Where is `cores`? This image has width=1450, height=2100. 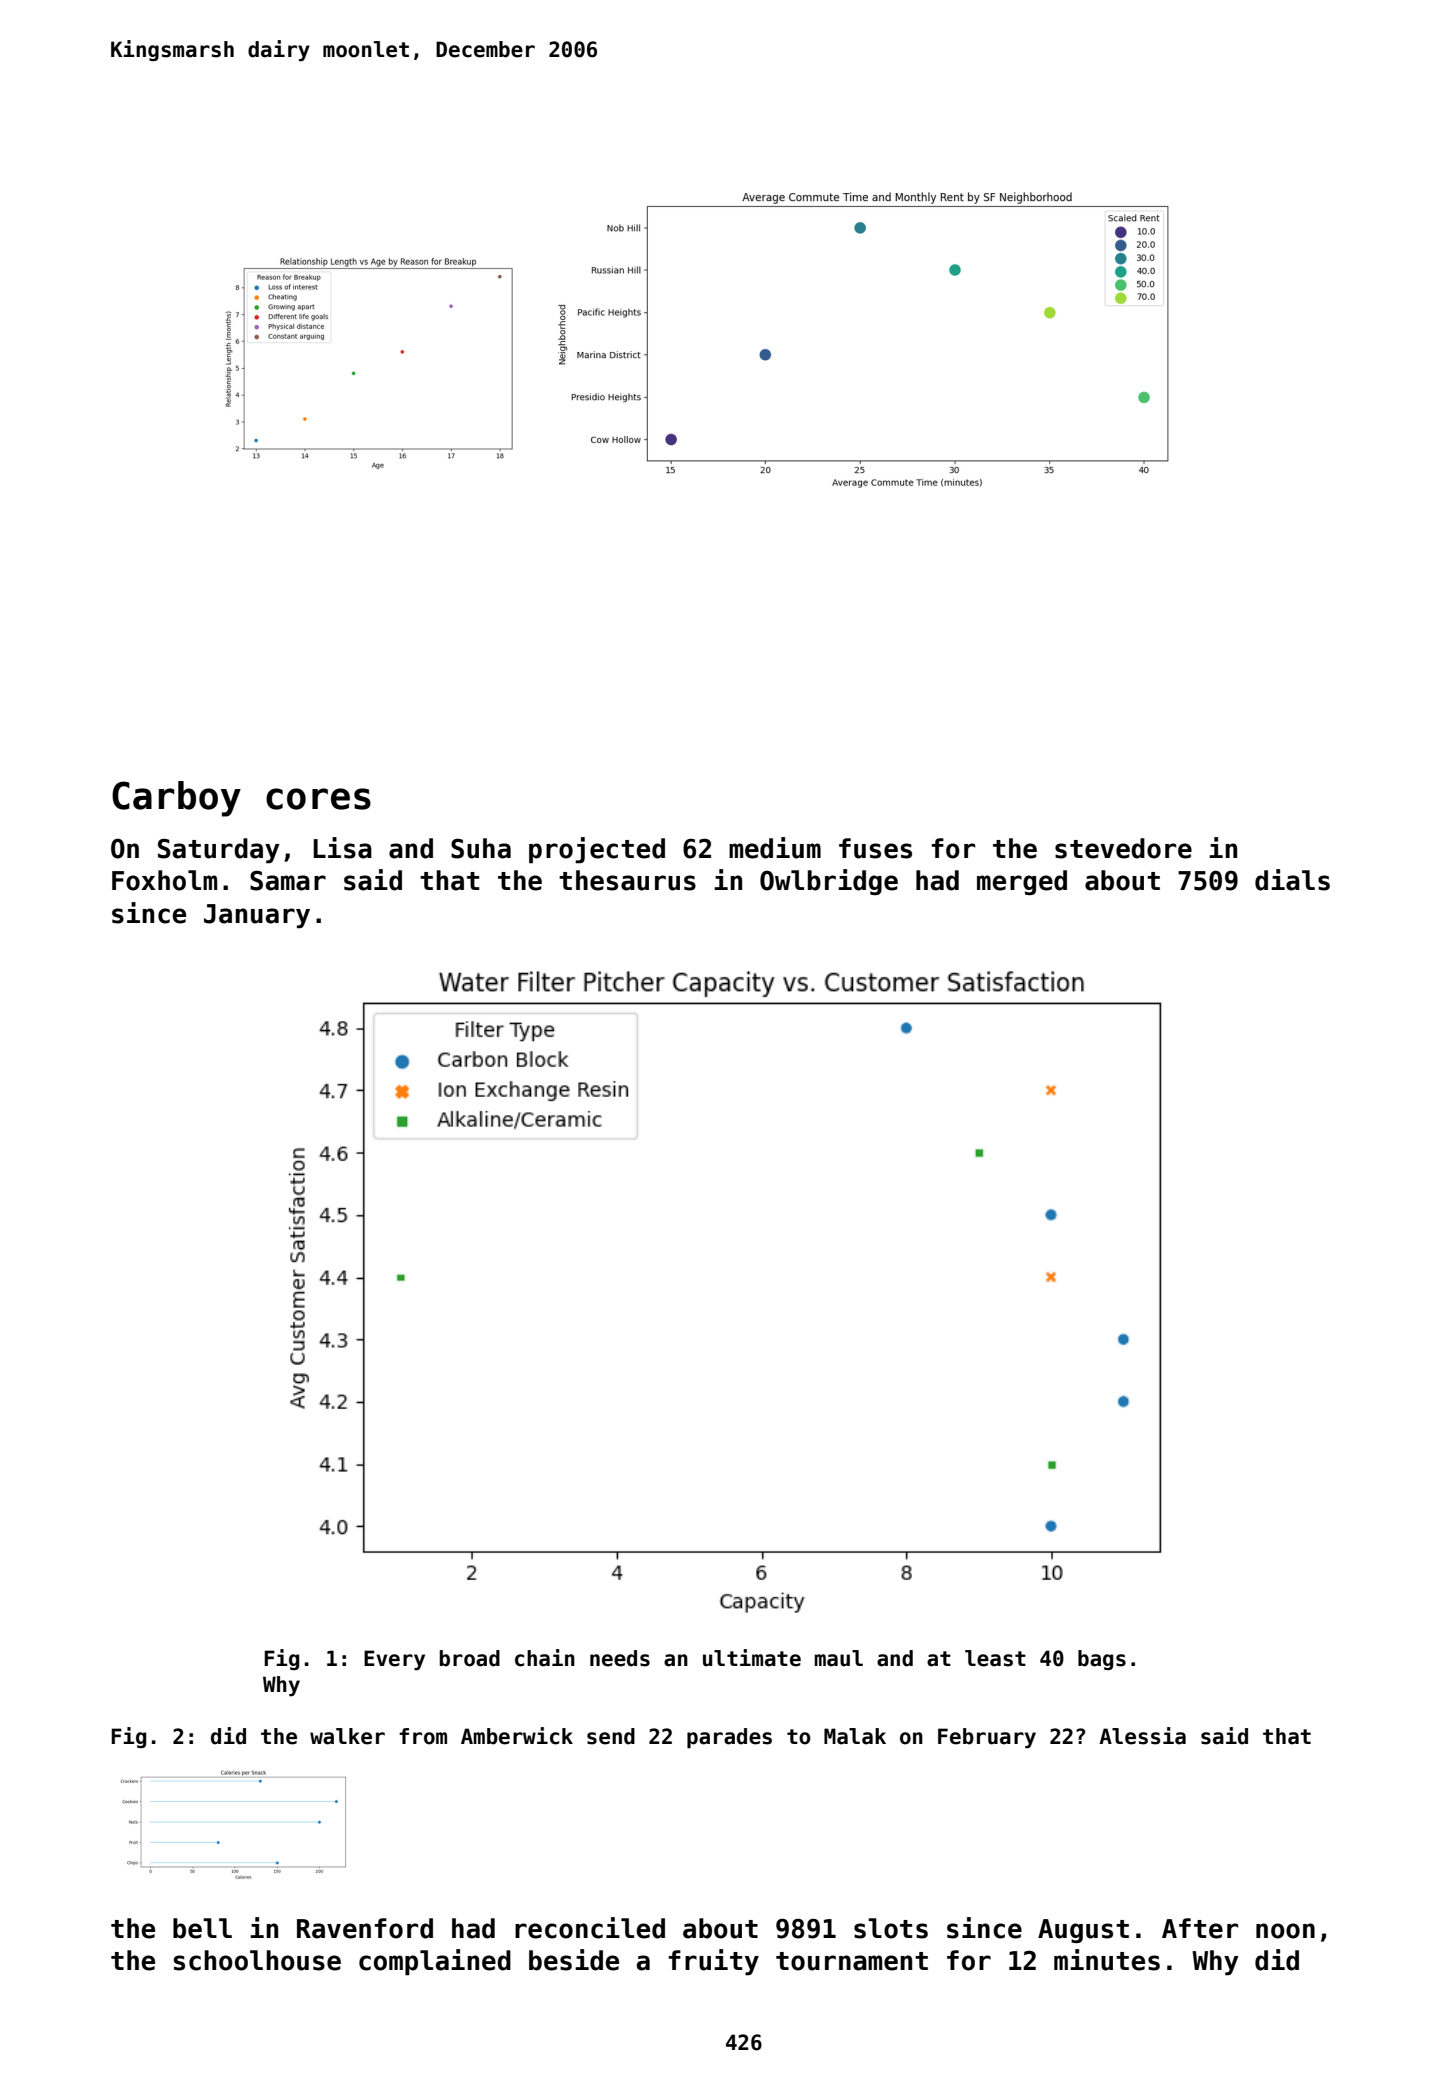 cores is located at coordinates (318, 799).
